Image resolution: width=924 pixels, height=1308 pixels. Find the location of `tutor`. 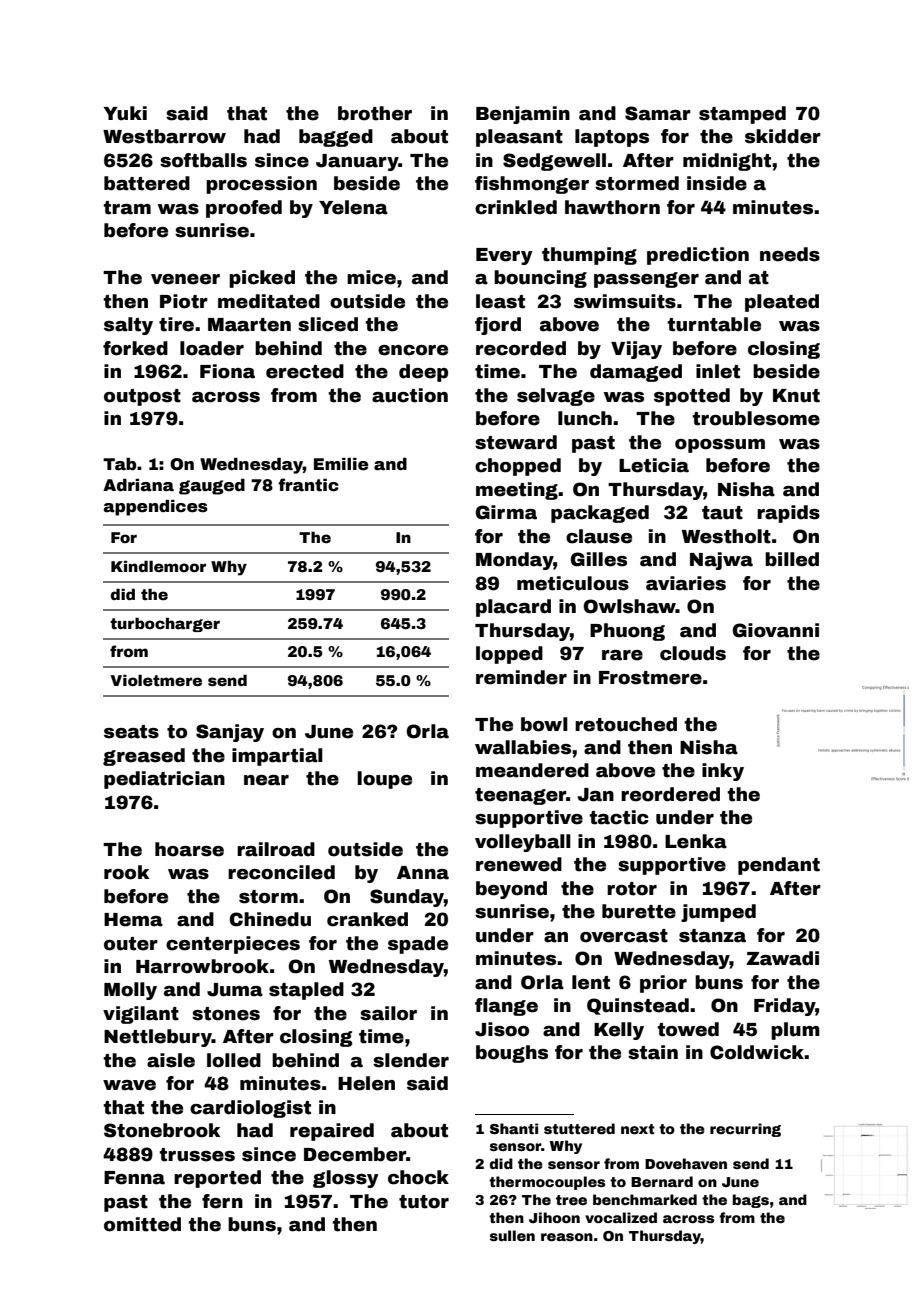

tutor is located at coordinates (424, 1202).
